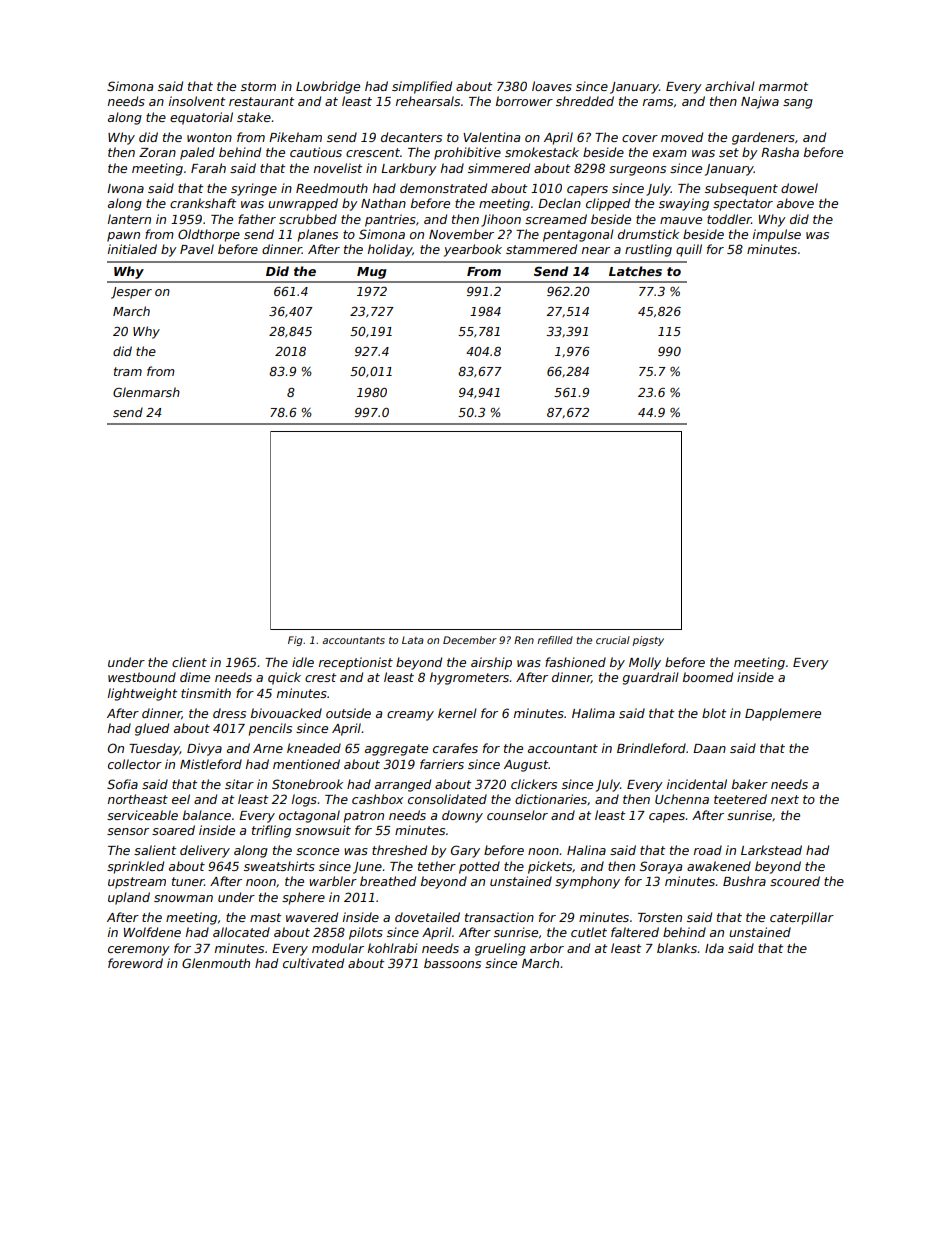 This screenshot has width=952, height=1233. Describe the element at coordinates (552, 86) in the screenshot. I see `loaves` at that location.
